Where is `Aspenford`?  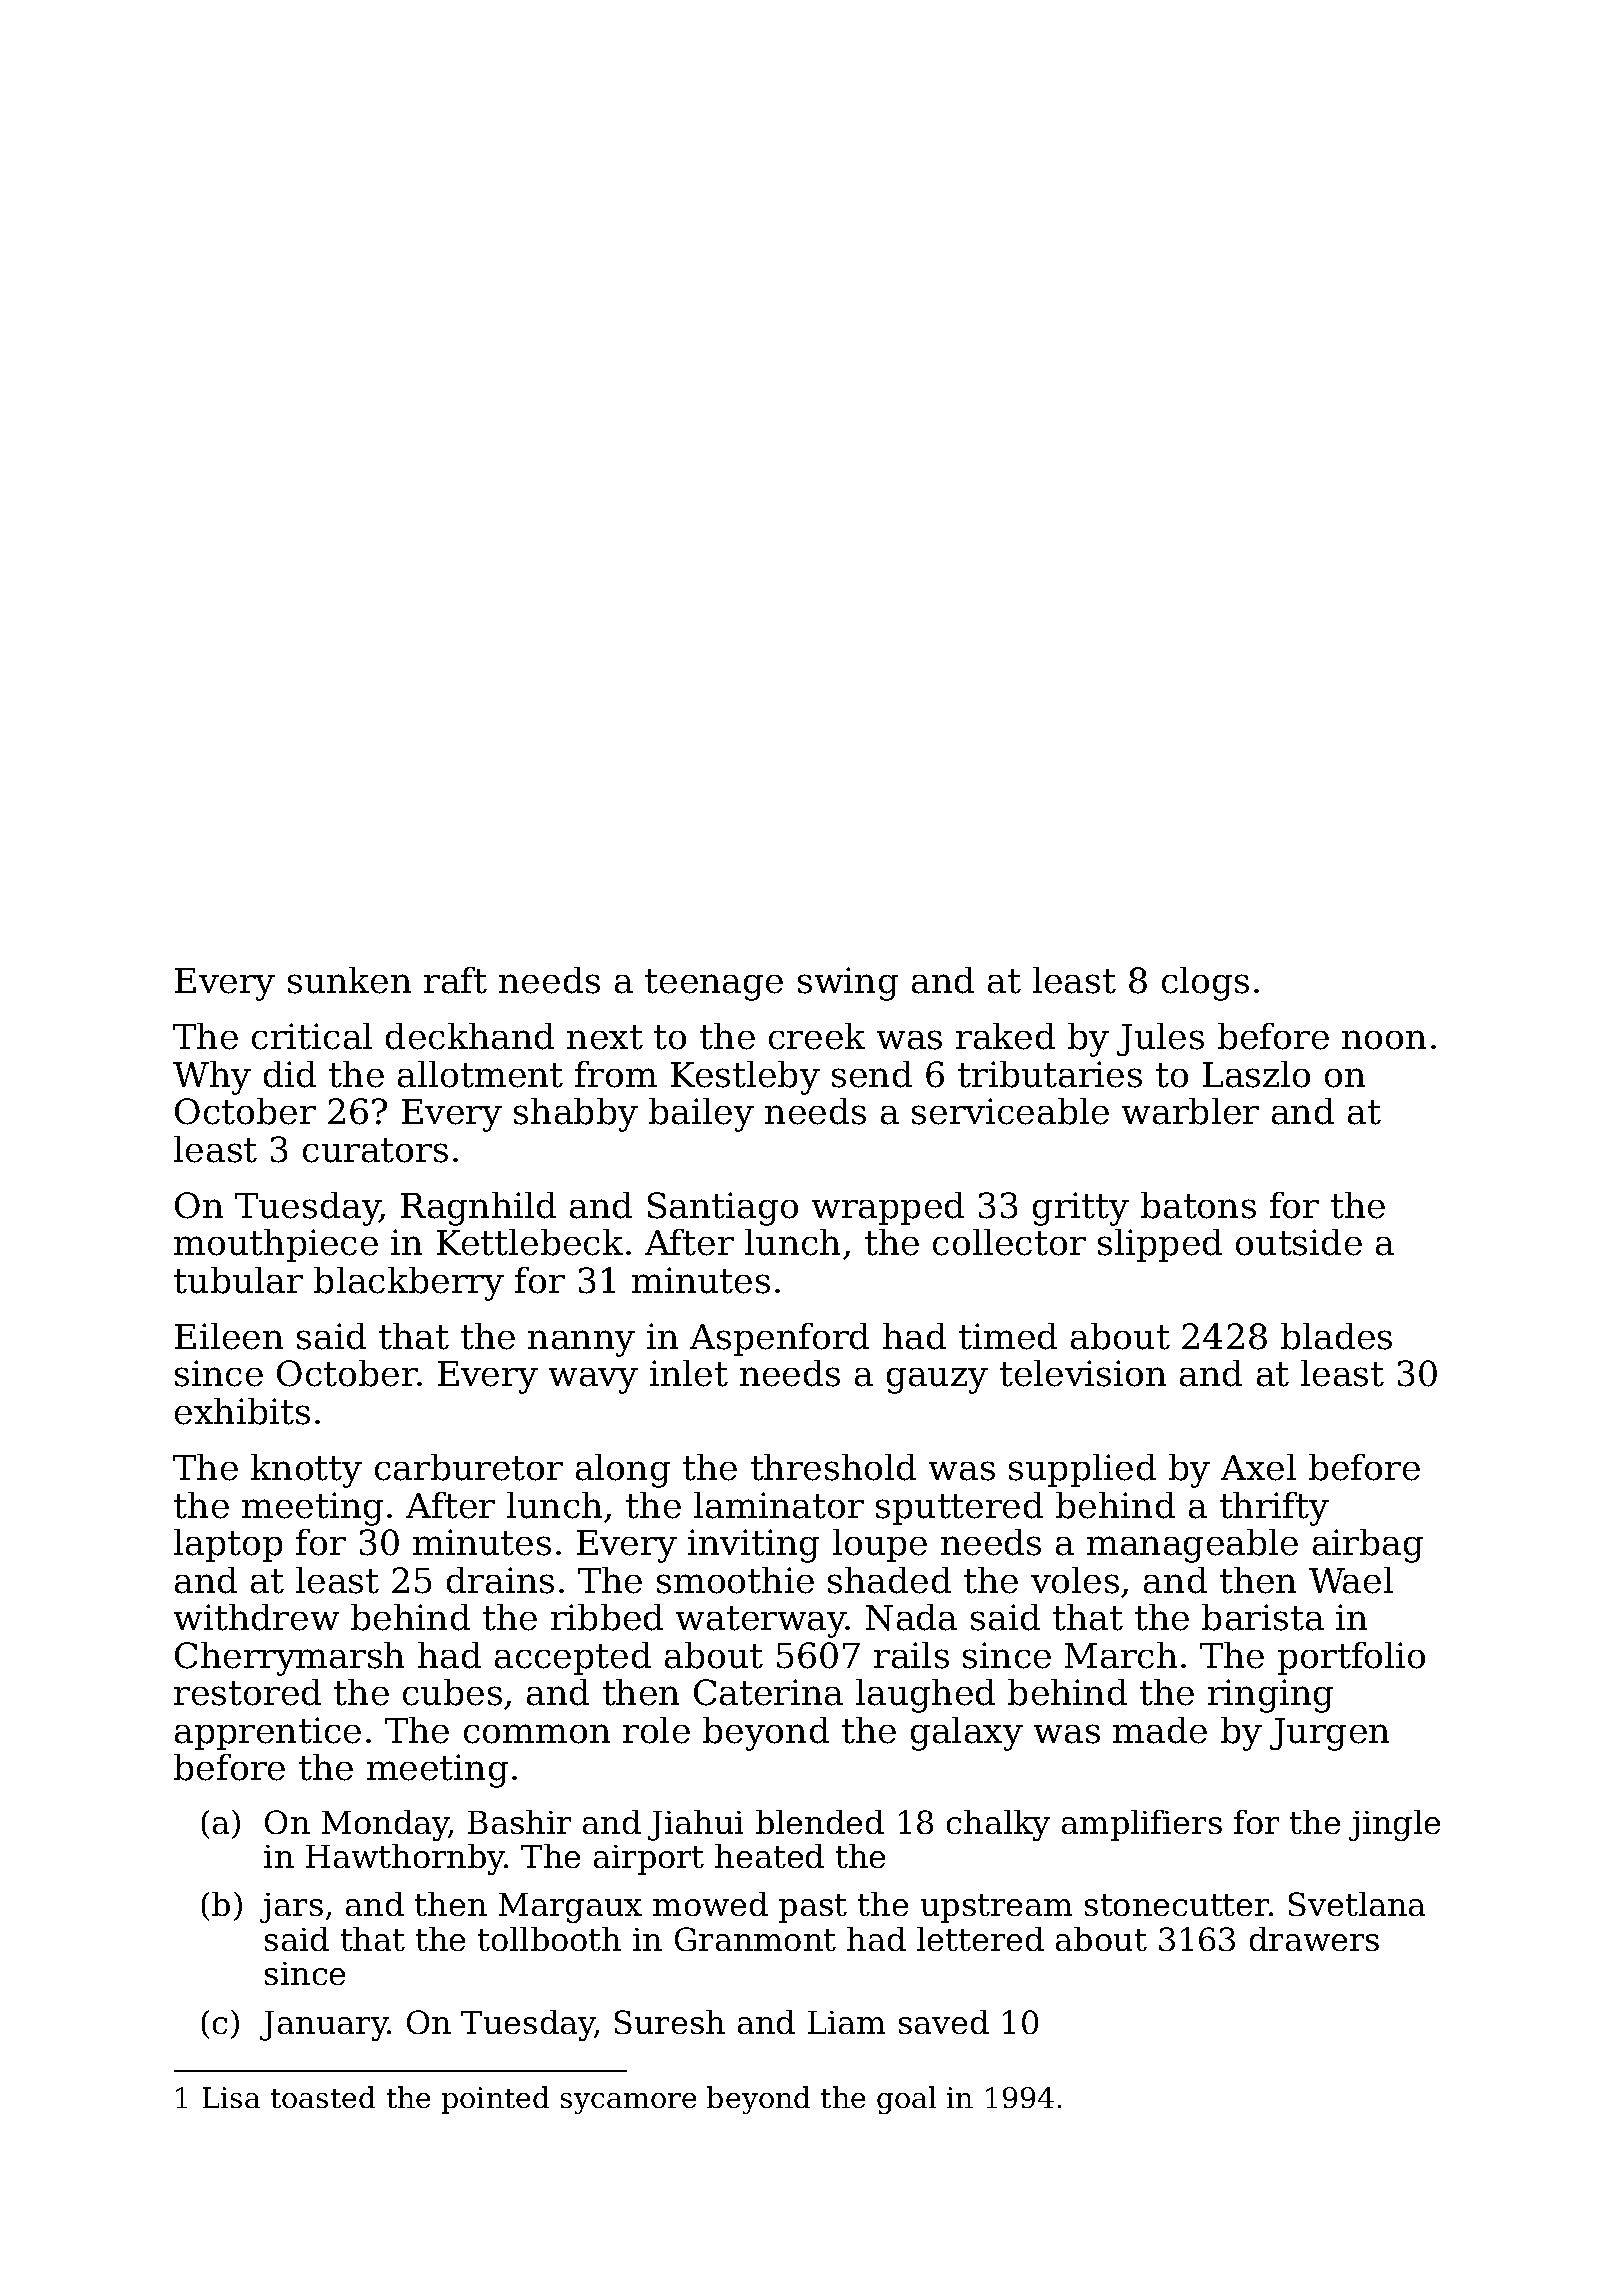 Aspenford is located at coordinates (779, 1339).
